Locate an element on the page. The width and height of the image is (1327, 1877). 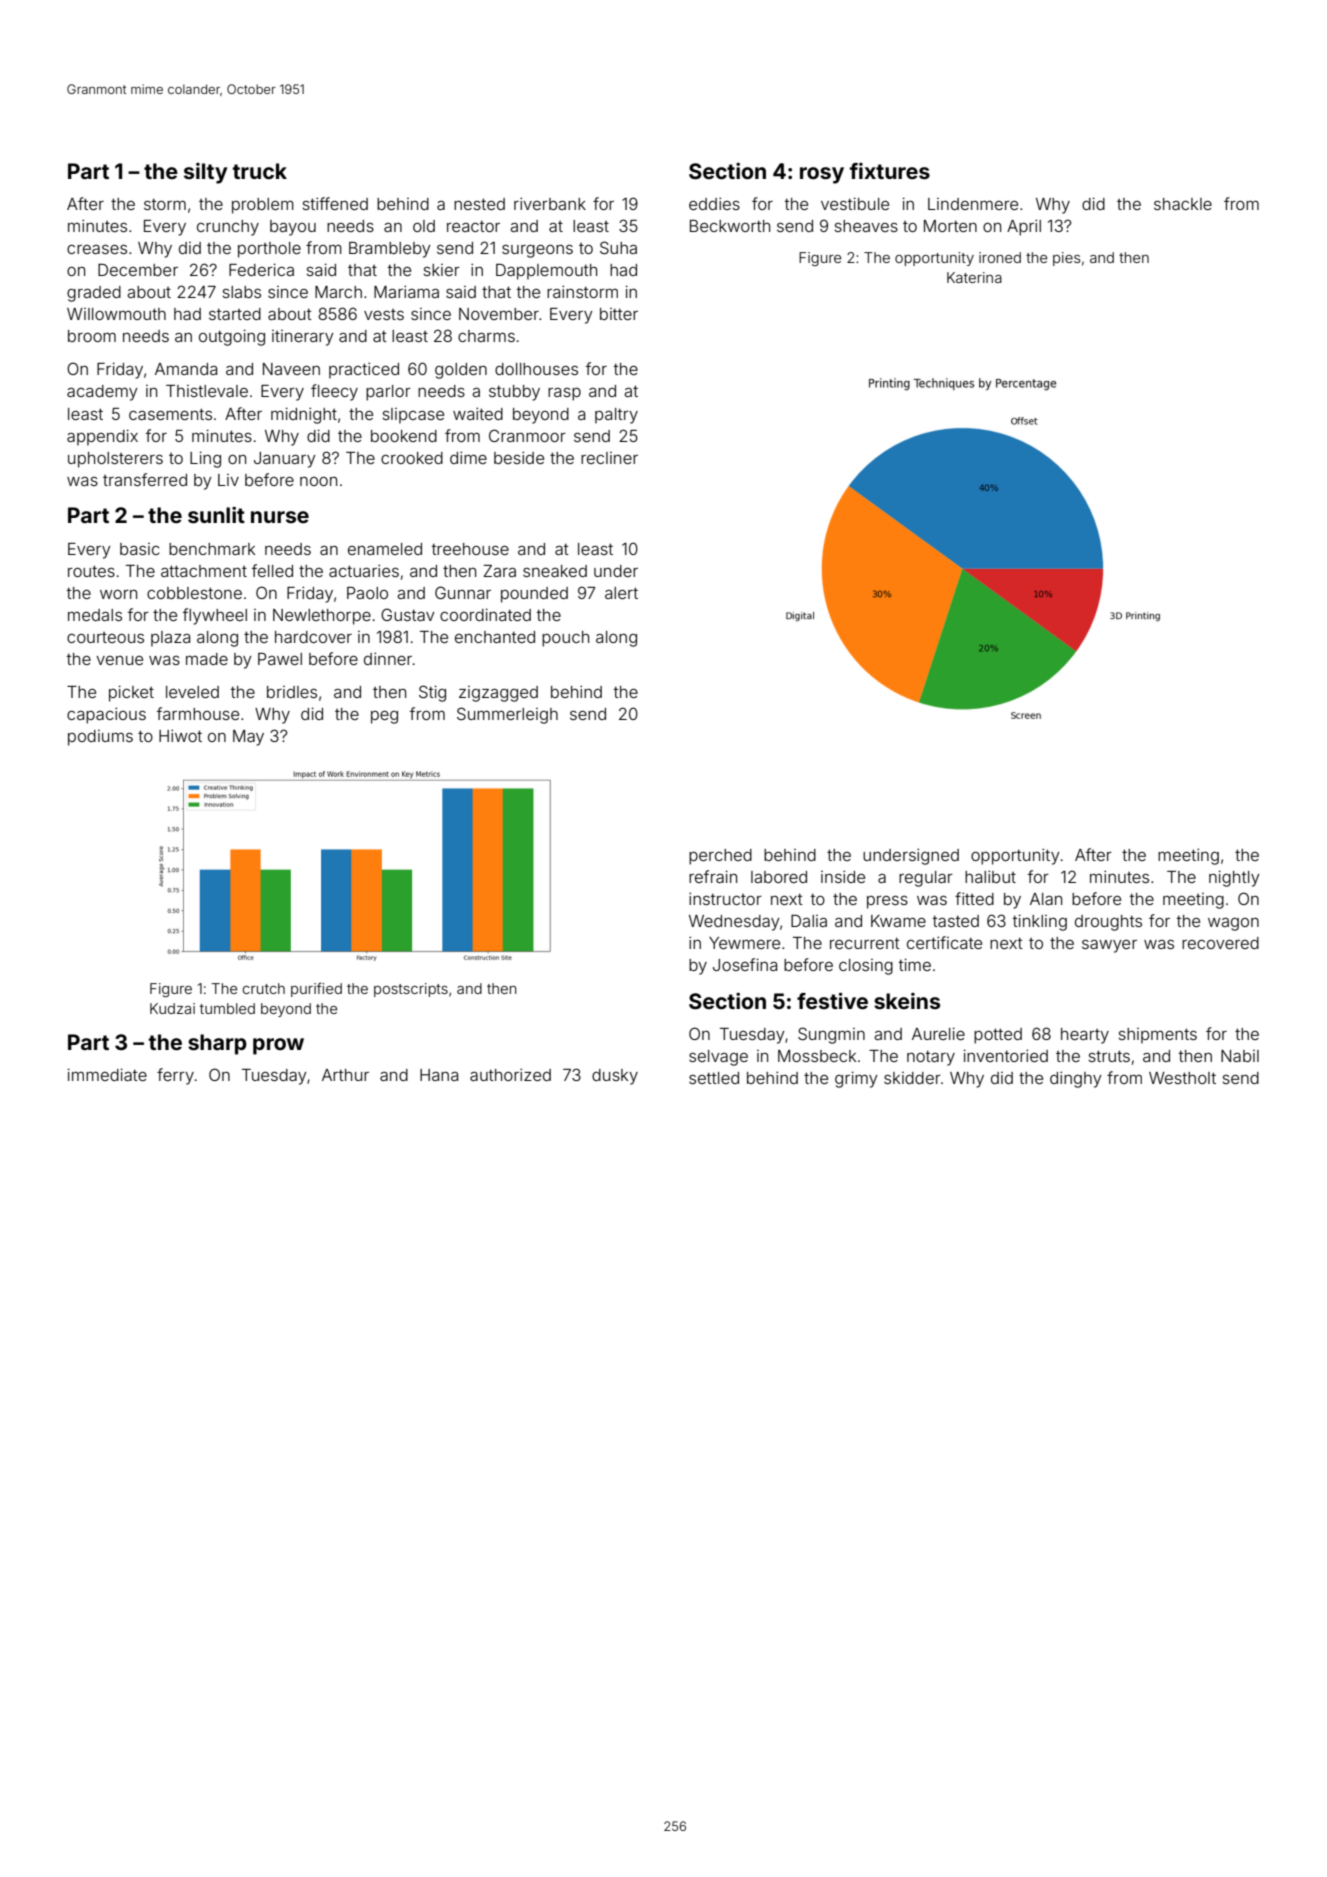
crutch is located at coordinates (264, 988).
